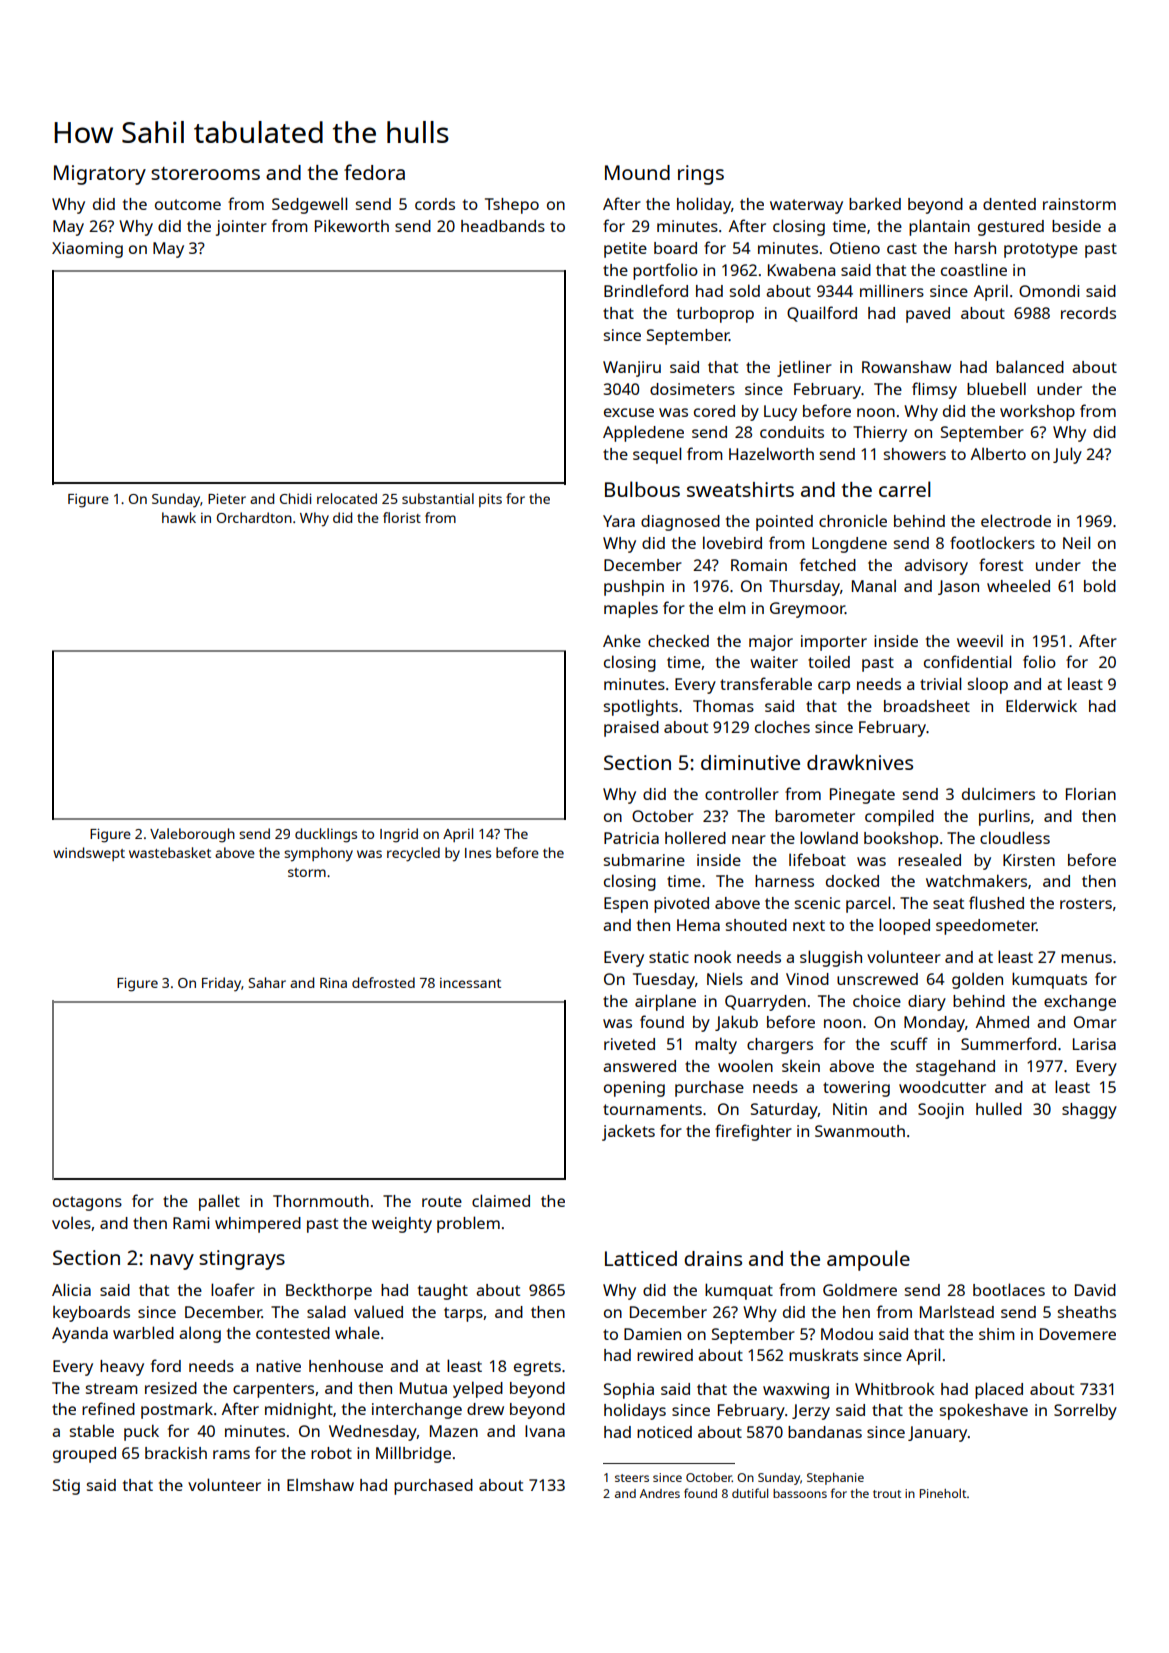  Describe the element at coordinates (170, 852) in the screenshot. I see `wastebasket` at that location.
